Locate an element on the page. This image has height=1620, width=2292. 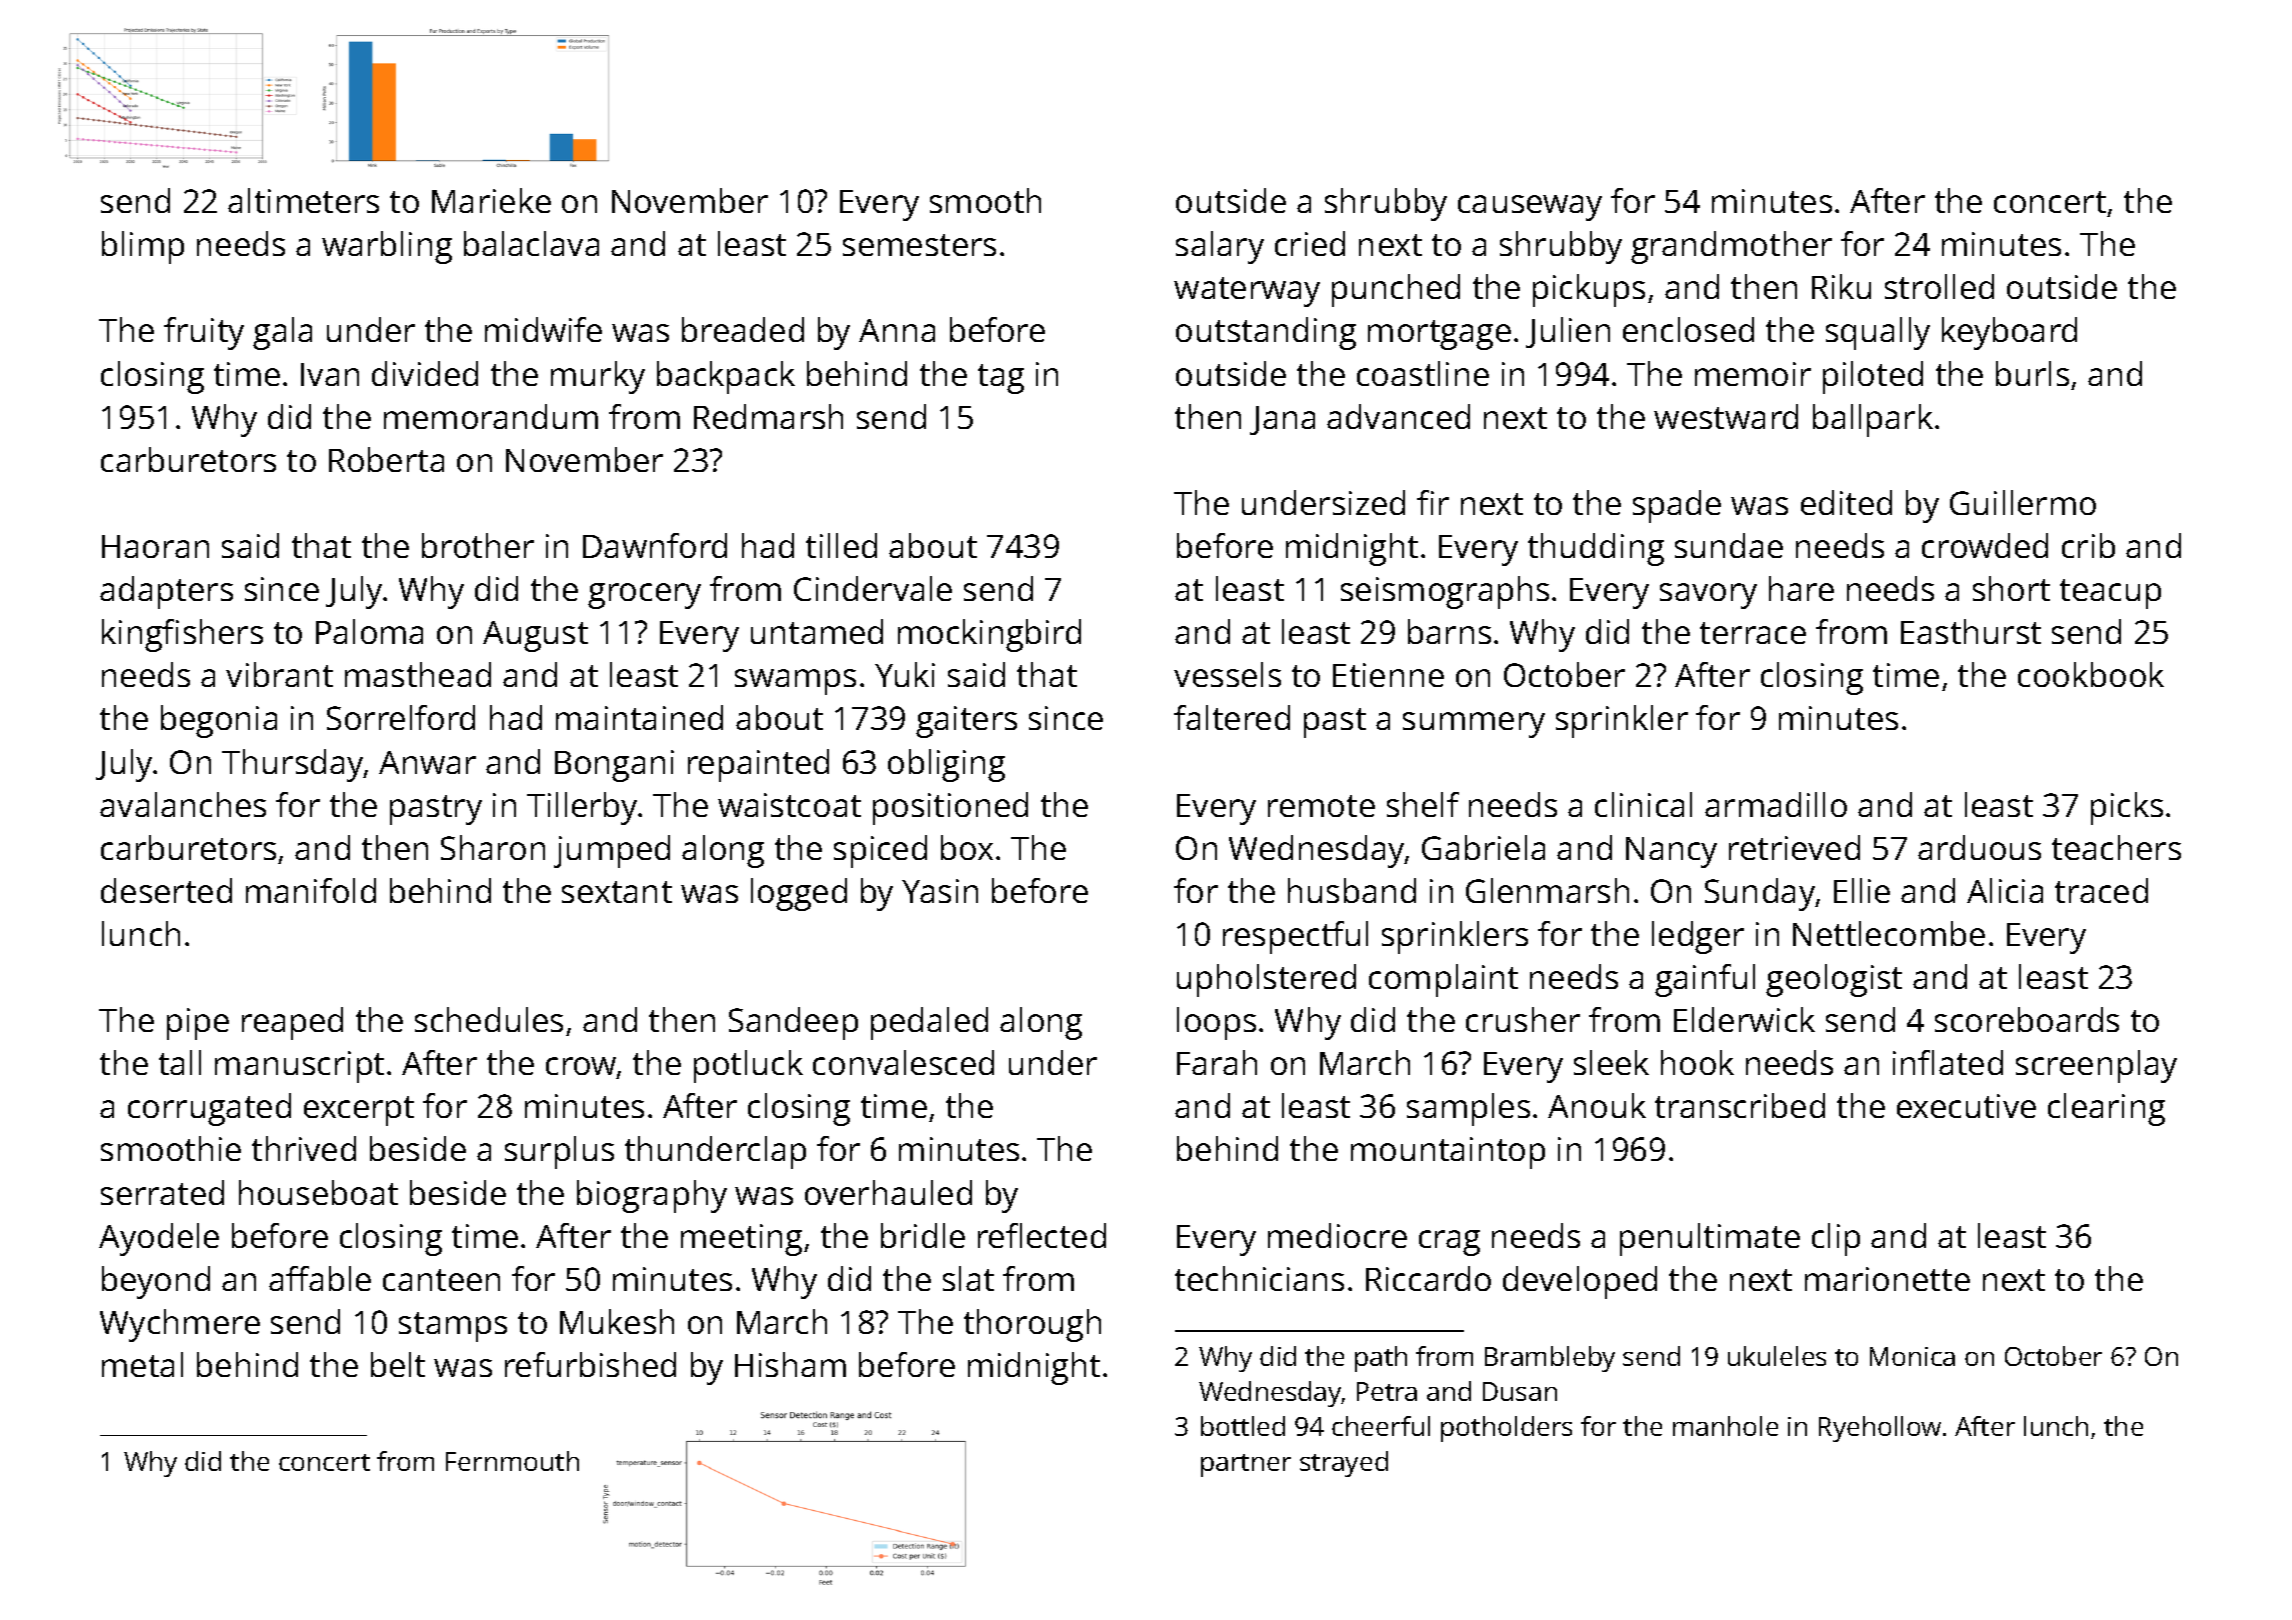
masthead is located at coordinates (418, 674).
